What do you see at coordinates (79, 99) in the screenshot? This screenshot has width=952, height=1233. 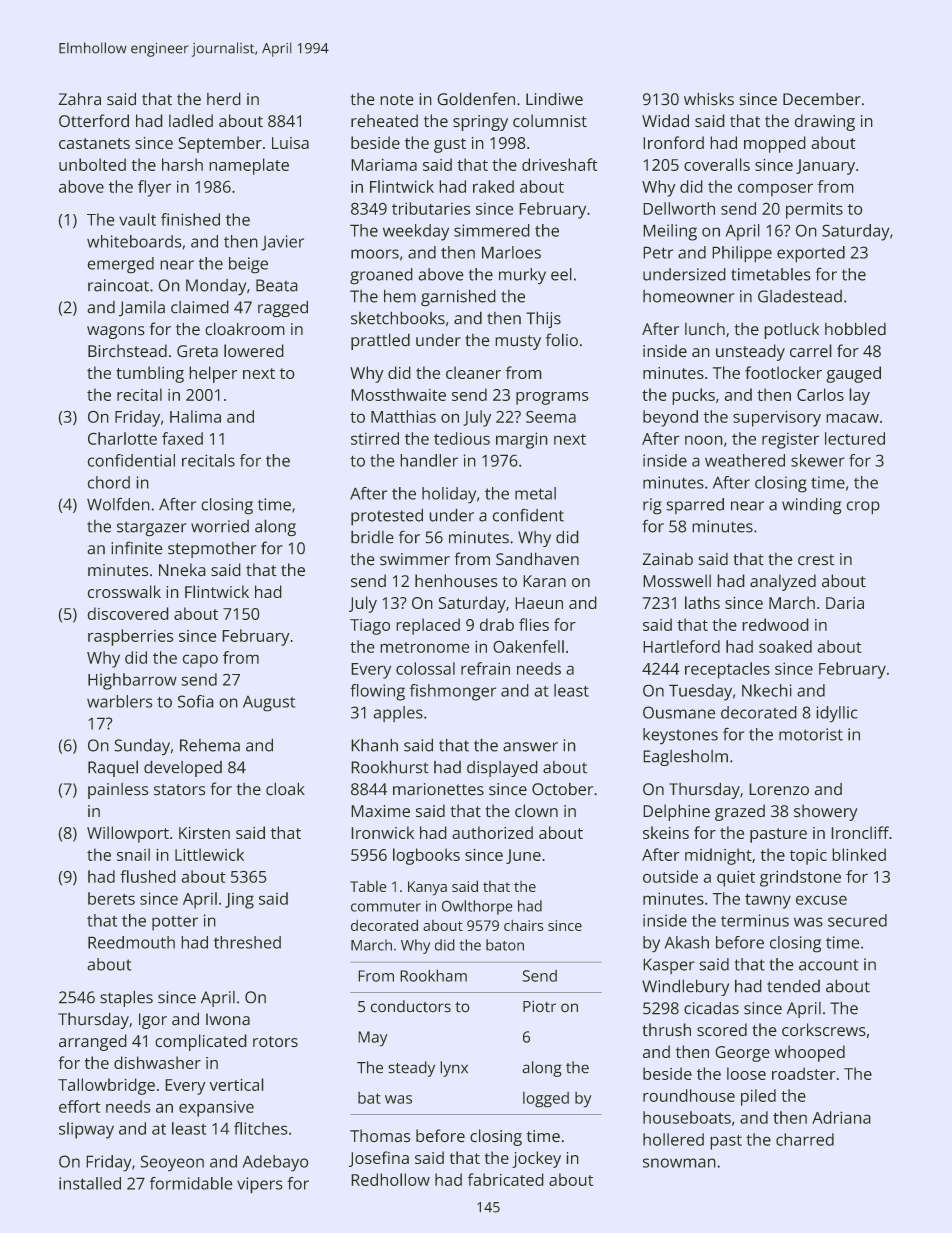 I see `Zahra` at bounding box center [79, 99].
